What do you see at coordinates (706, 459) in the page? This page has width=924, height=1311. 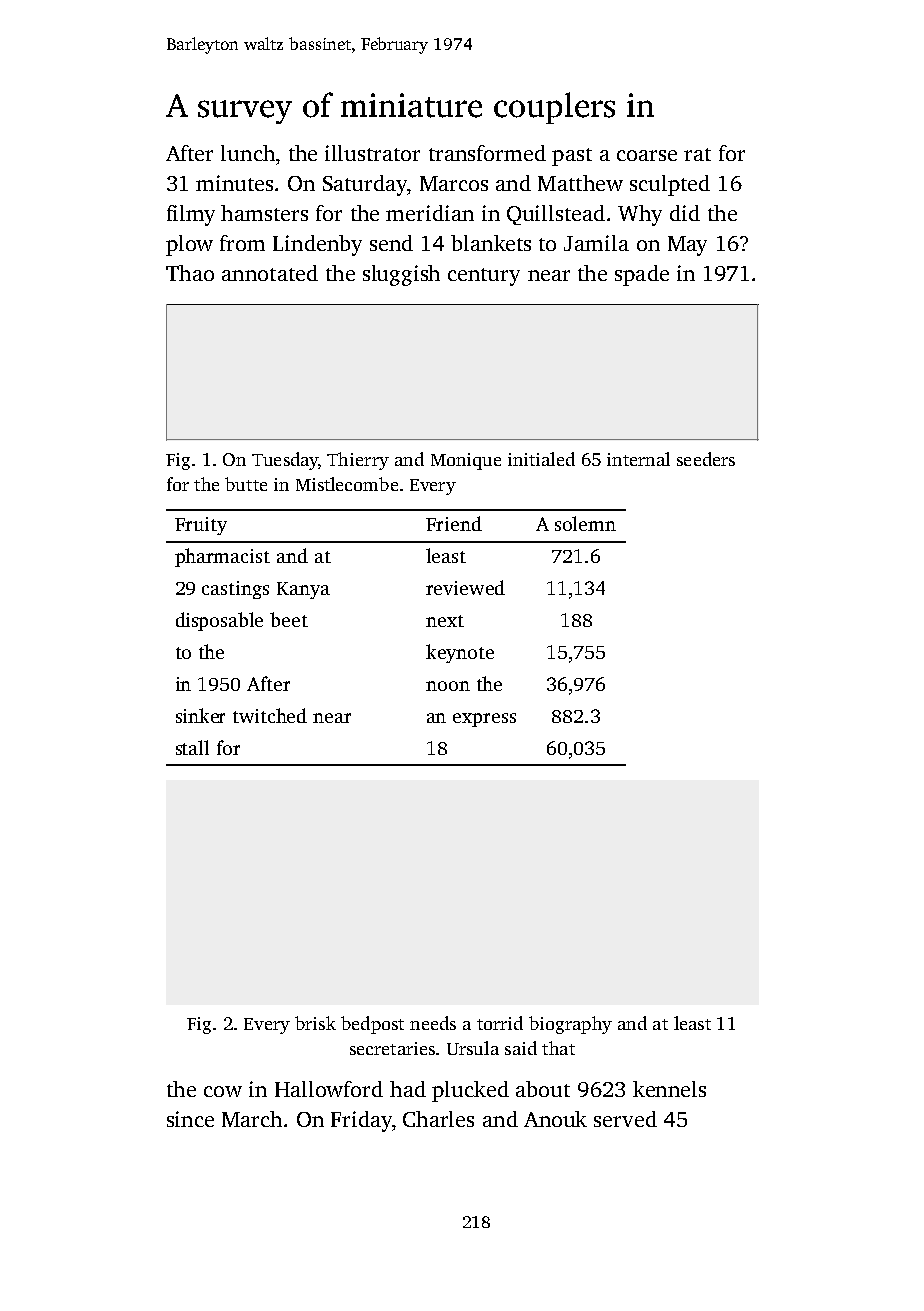 I see `seeders` at bounding box center [706, 459].
